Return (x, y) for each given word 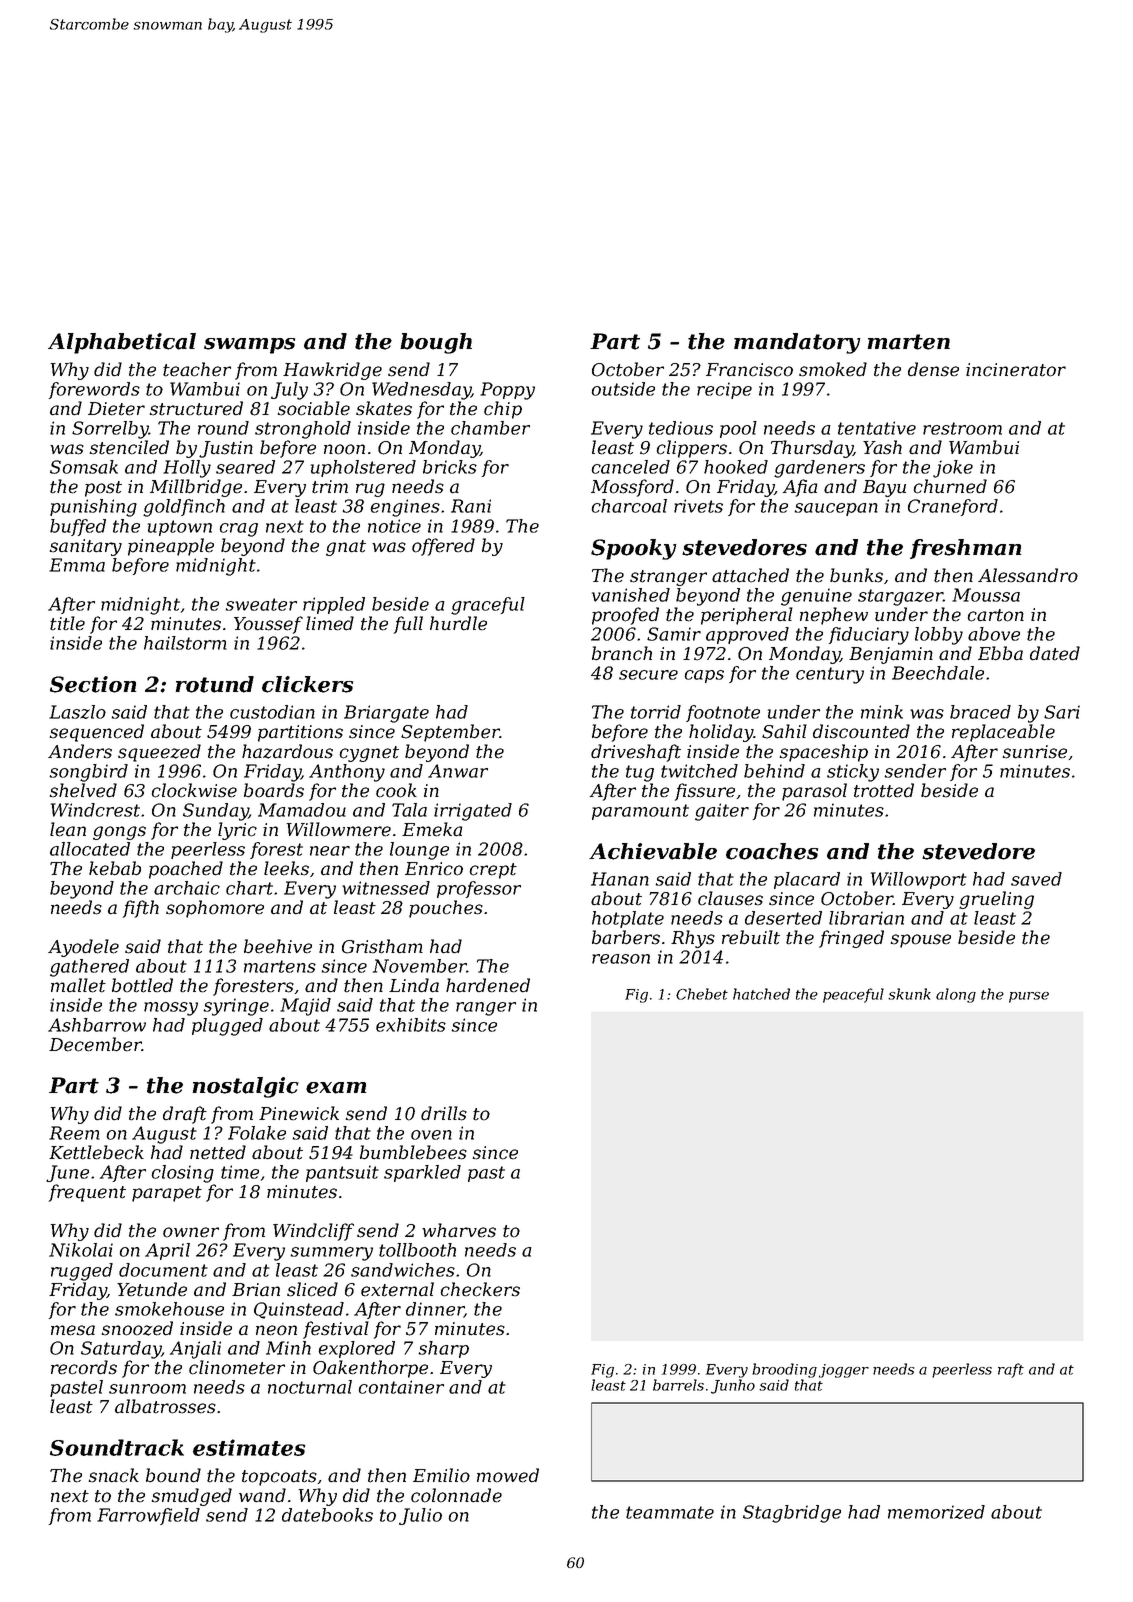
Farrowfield (148, 1516)
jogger (844, 1371)
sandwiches (403, 1270)
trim (330, 487)
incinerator (1016, 370)
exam (336, 1088)
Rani (471, 506)
